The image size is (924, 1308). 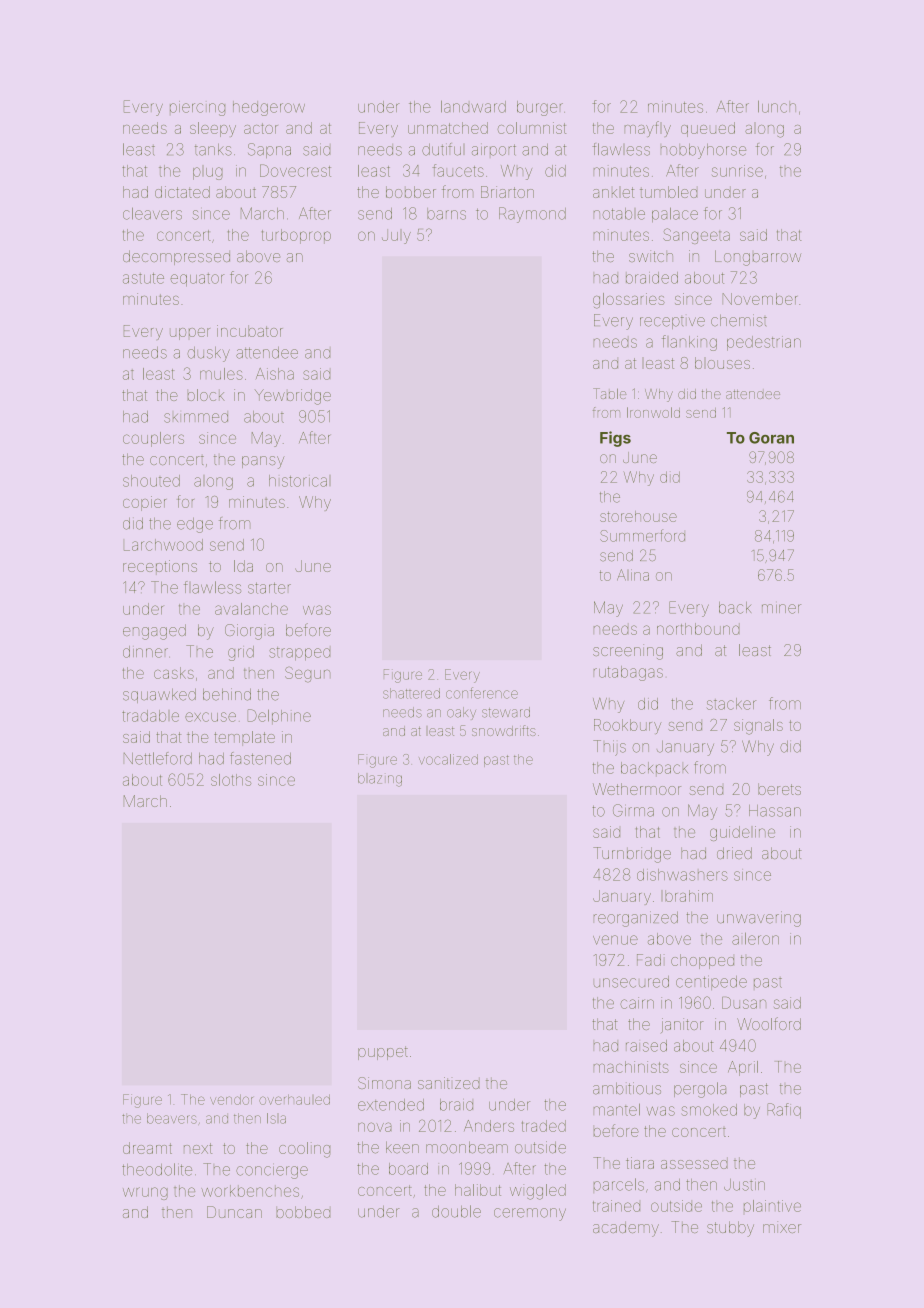 I want to click on columnist, so click(x=532, y=128).
